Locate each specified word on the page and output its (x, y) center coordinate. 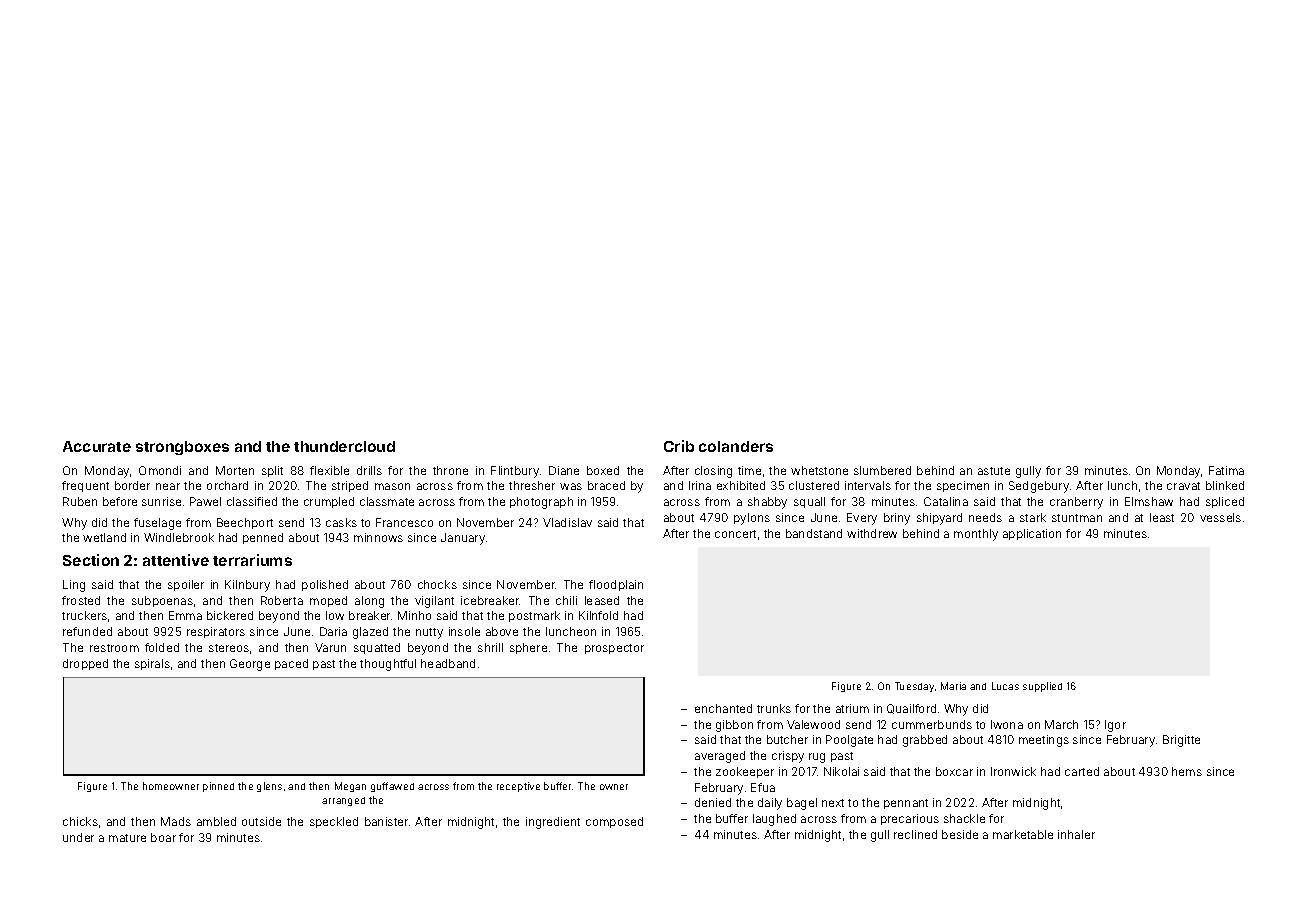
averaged (720, 757)
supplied (1042, 687)
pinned (218, 787)
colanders (736, 446)
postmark (534, 616)
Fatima (1226, 470)
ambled (216, 821)
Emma (185, 615)
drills (369, 470)
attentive (176, 560)
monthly (976, 535)
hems (1187, 771)
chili (566, 600)
